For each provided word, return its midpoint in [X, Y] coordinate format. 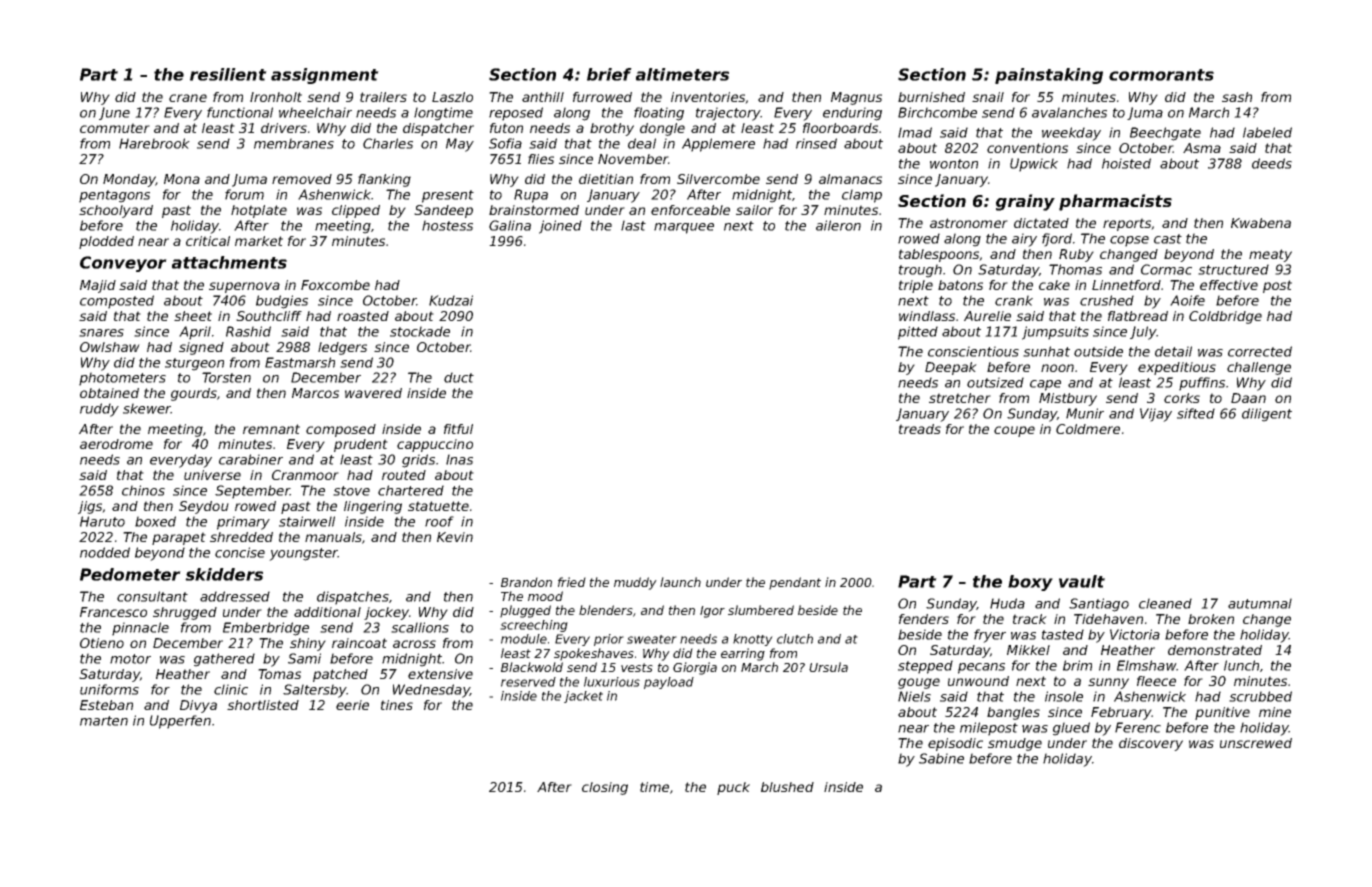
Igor [712, 612]
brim [1077, 665]
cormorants [1161, 75]
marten [104, 721]
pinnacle [140, 629]
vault [1082, 581]
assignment [325, 76]
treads [920, 429]
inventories [708, 98]
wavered [373, 393]
